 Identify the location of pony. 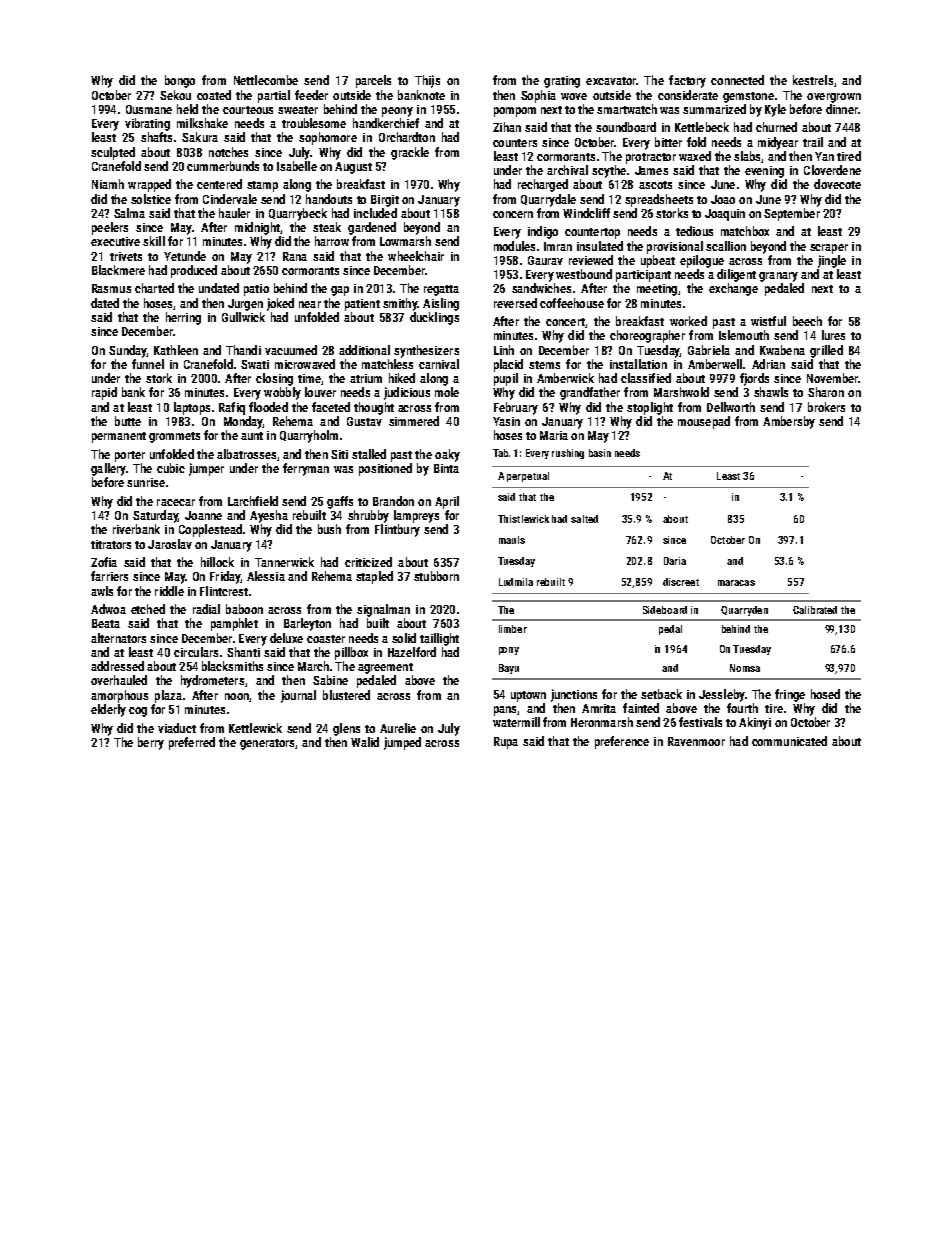
(509, 651).
